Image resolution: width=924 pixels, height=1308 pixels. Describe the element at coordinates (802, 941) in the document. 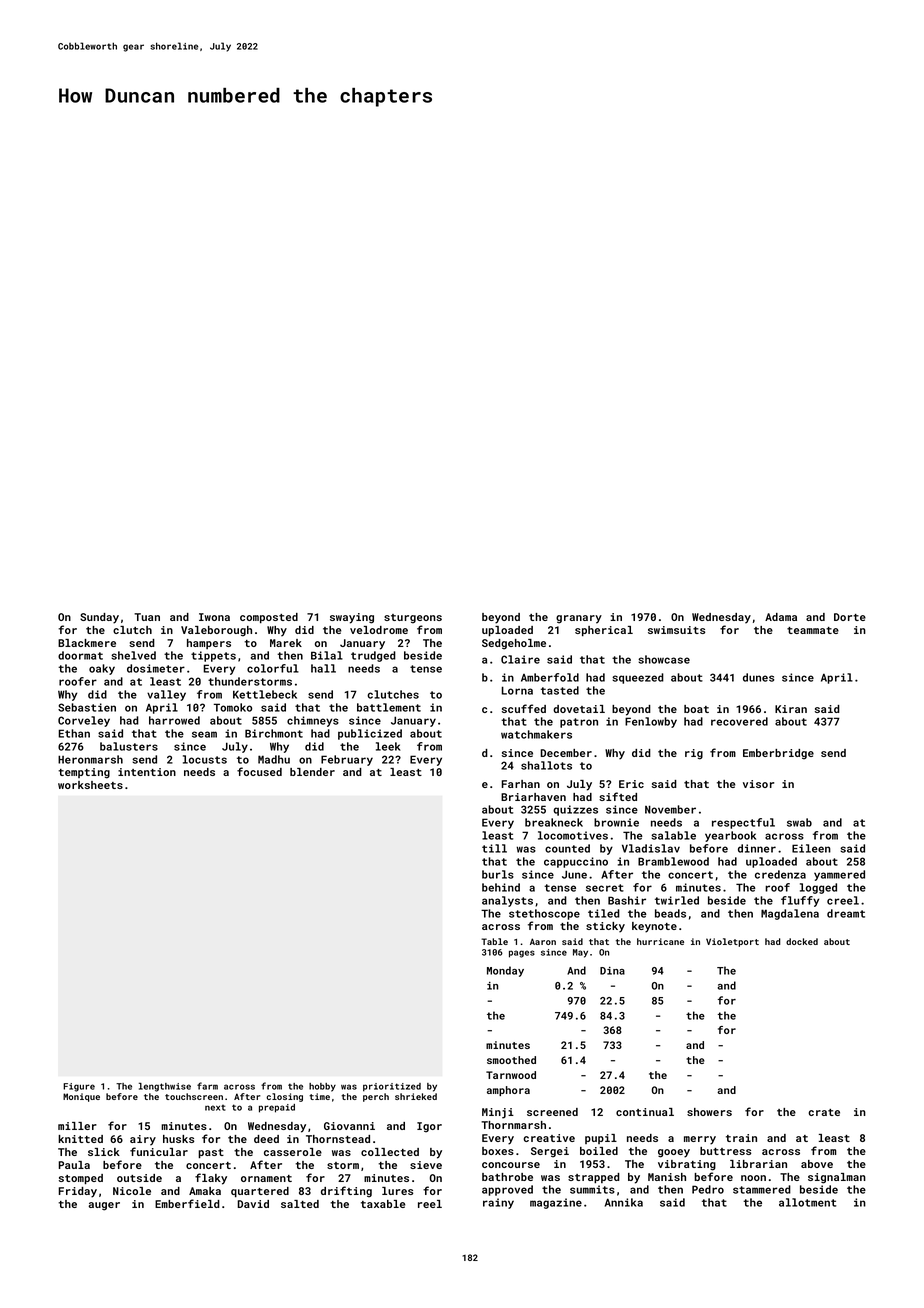

I see `docked` at that location.
